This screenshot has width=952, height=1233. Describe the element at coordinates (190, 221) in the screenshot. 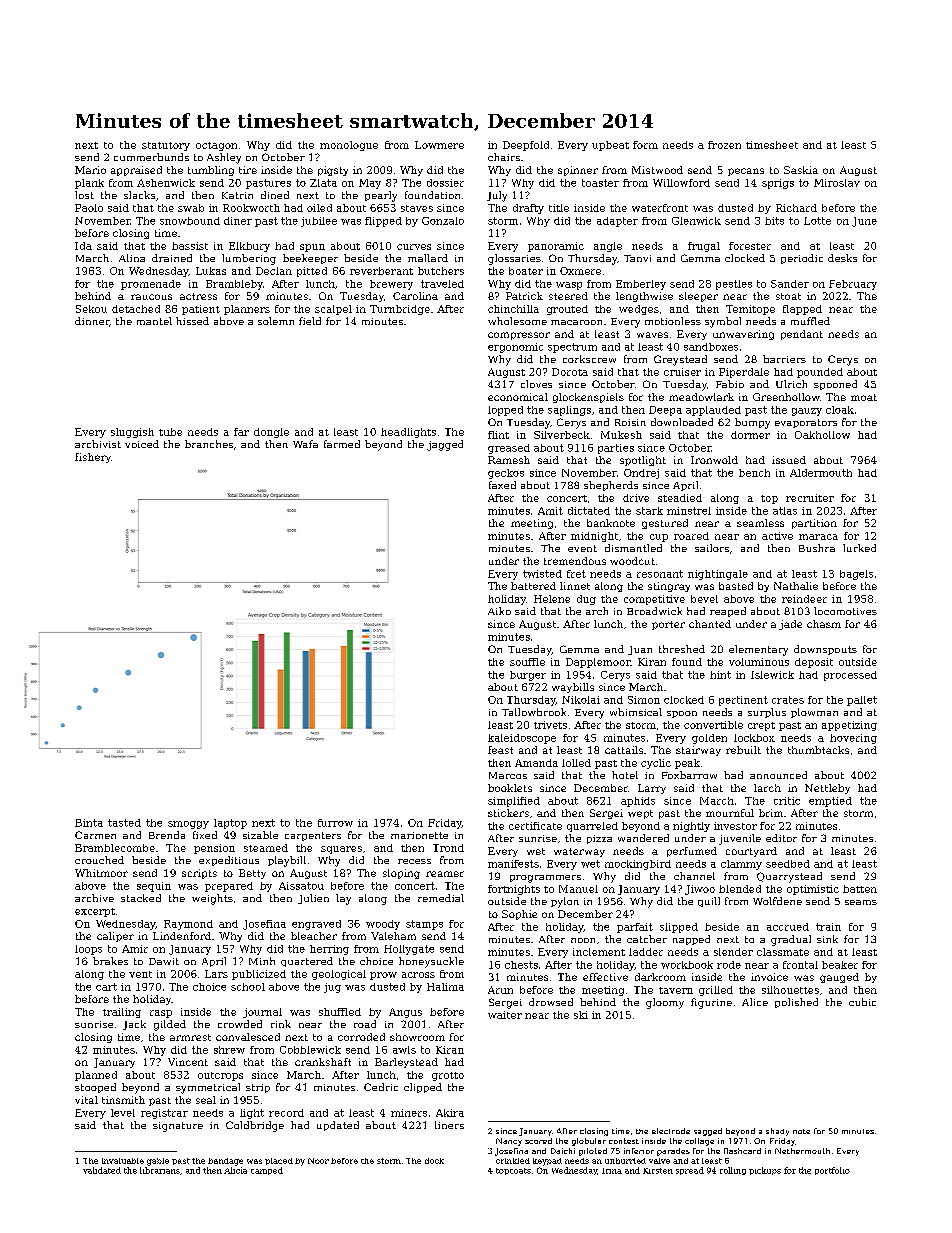

I see `snowbound` at that location.
